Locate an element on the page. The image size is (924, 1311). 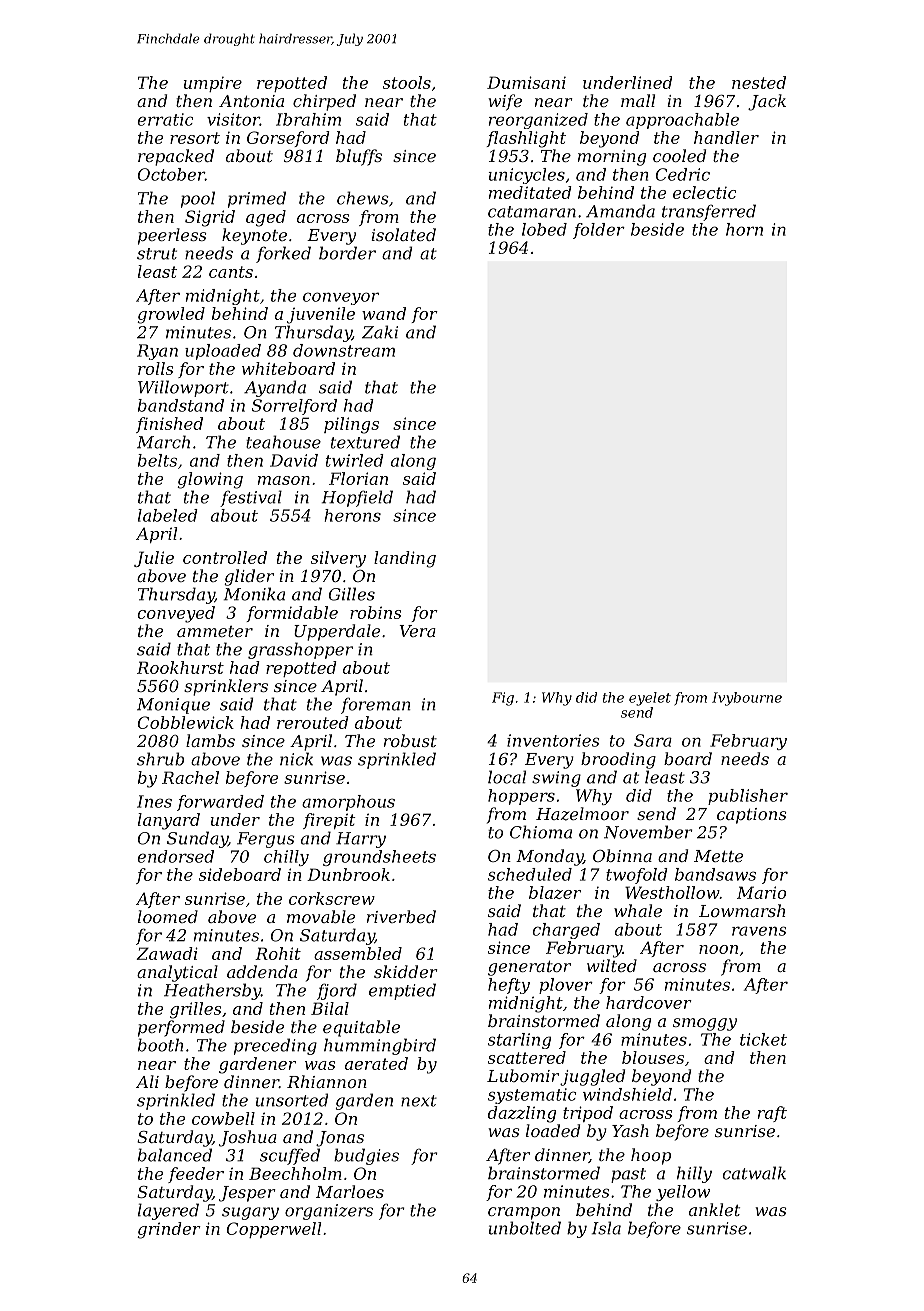
ticket is located at coordinates (763, 1039).
